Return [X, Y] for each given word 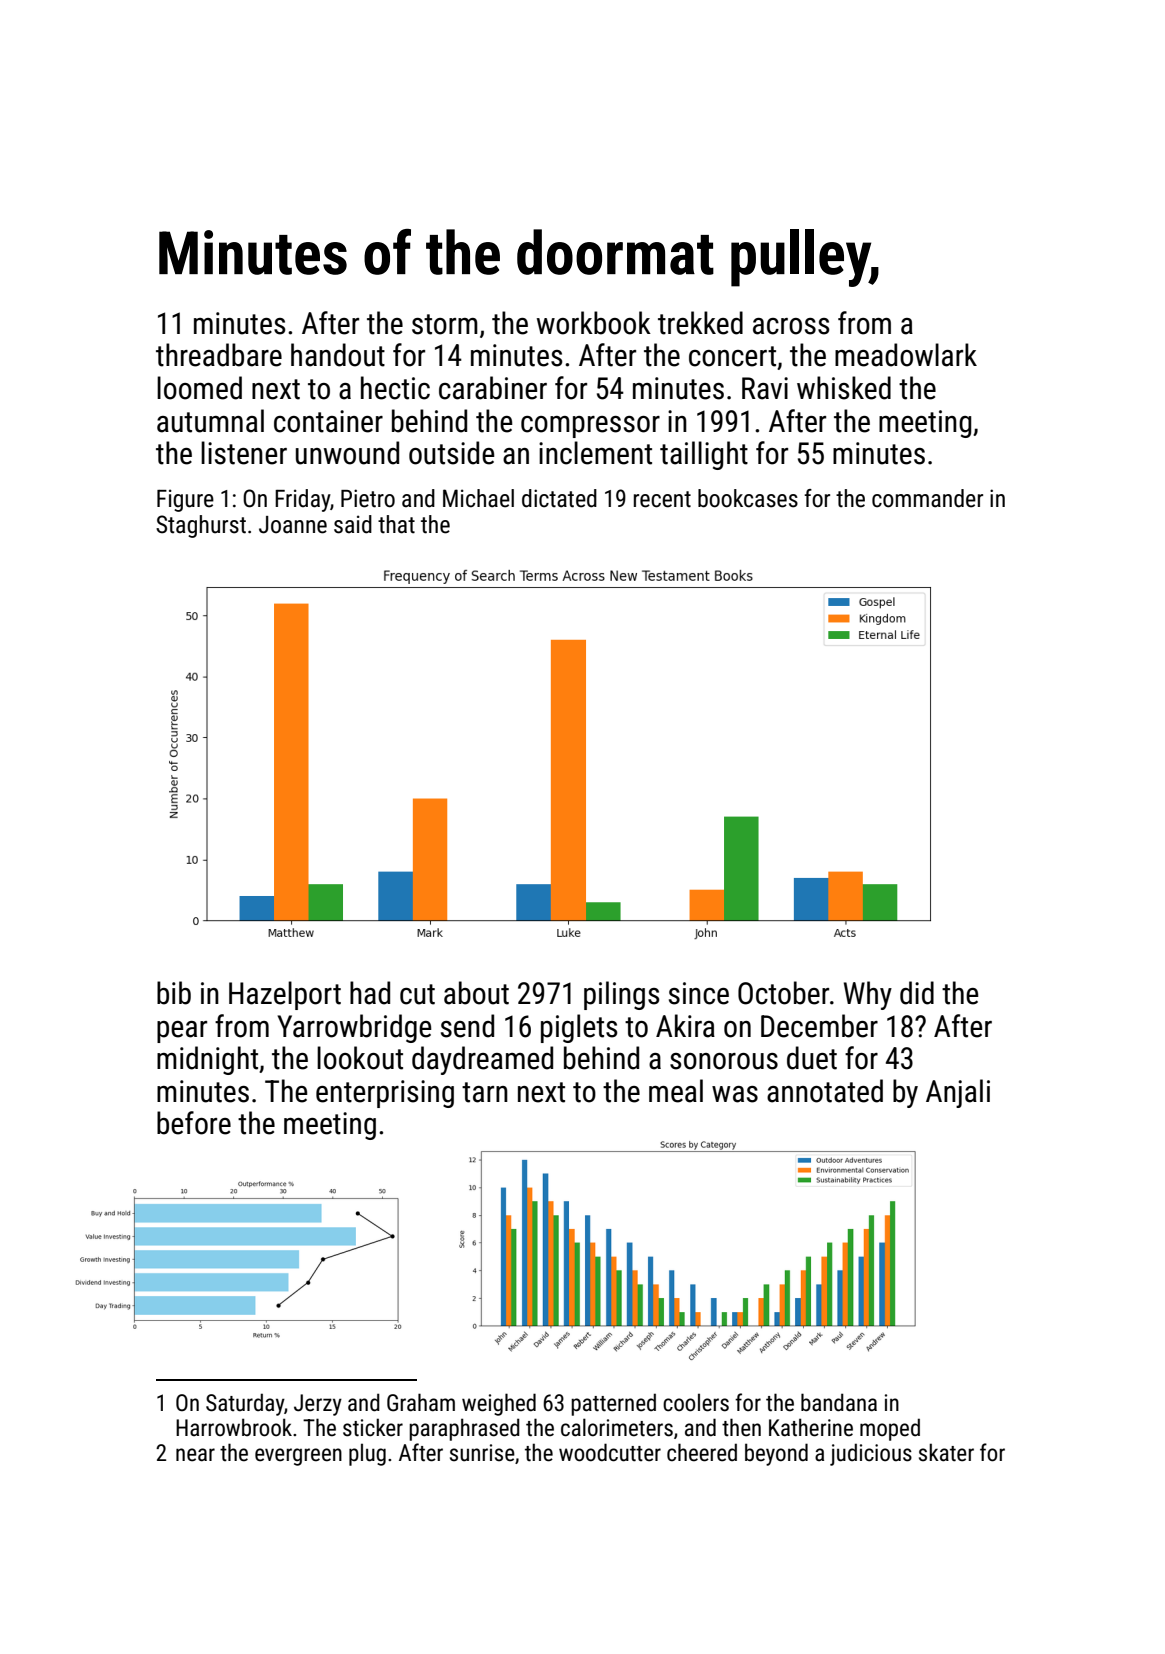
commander [927, 498]
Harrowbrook [234, 1427]
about [476, 993]
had [370, 993]
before [194, 1123]
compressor [590, 427]
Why [868, 995]
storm [445, 324]
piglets [579, 1028]
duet [812, 1058]
